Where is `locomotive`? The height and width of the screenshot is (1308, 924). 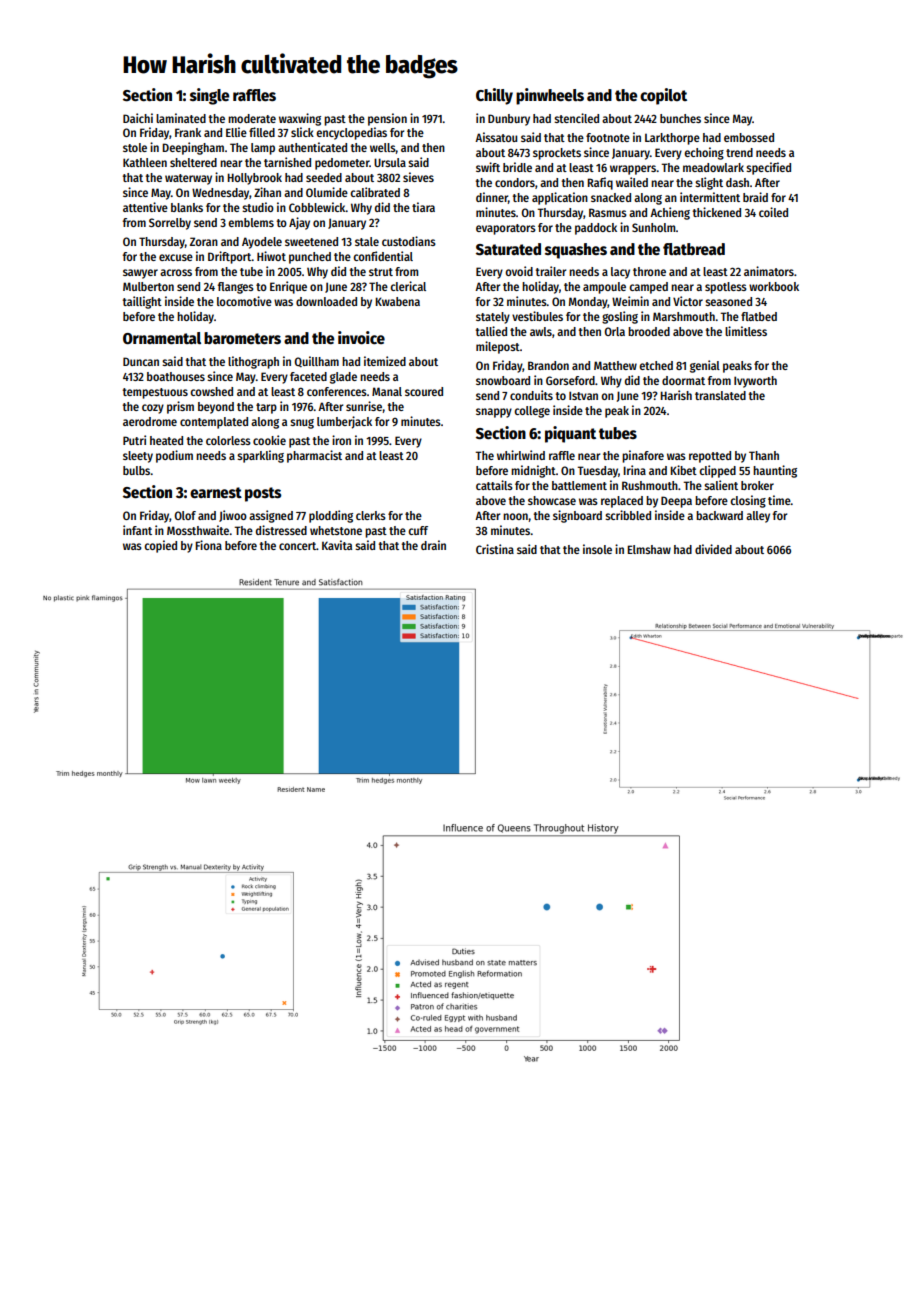 locomotive is located at coordinates (244, 301).
